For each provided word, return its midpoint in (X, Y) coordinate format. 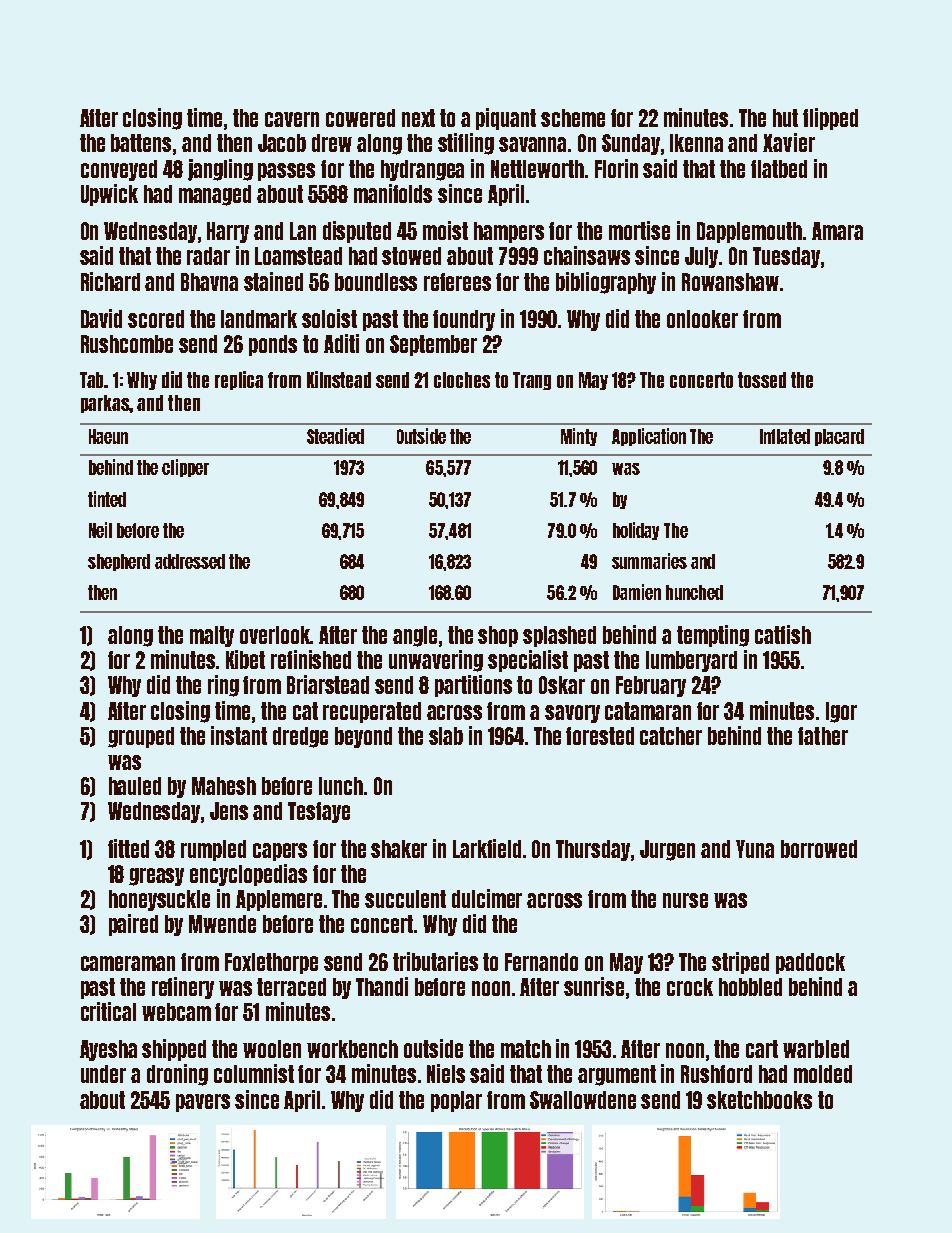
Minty (579, 437)
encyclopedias (248, 875)
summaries (649, 561)
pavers (203, 1103)
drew (332, 143)
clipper (185, 468)
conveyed (119, 170)
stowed (411, 256)
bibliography (606, 283)
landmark (259, 319)
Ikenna (696, 143)
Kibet (245, 659)
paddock (810, 963)
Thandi (382, 986)
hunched (694, 592)
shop (498, 636)
